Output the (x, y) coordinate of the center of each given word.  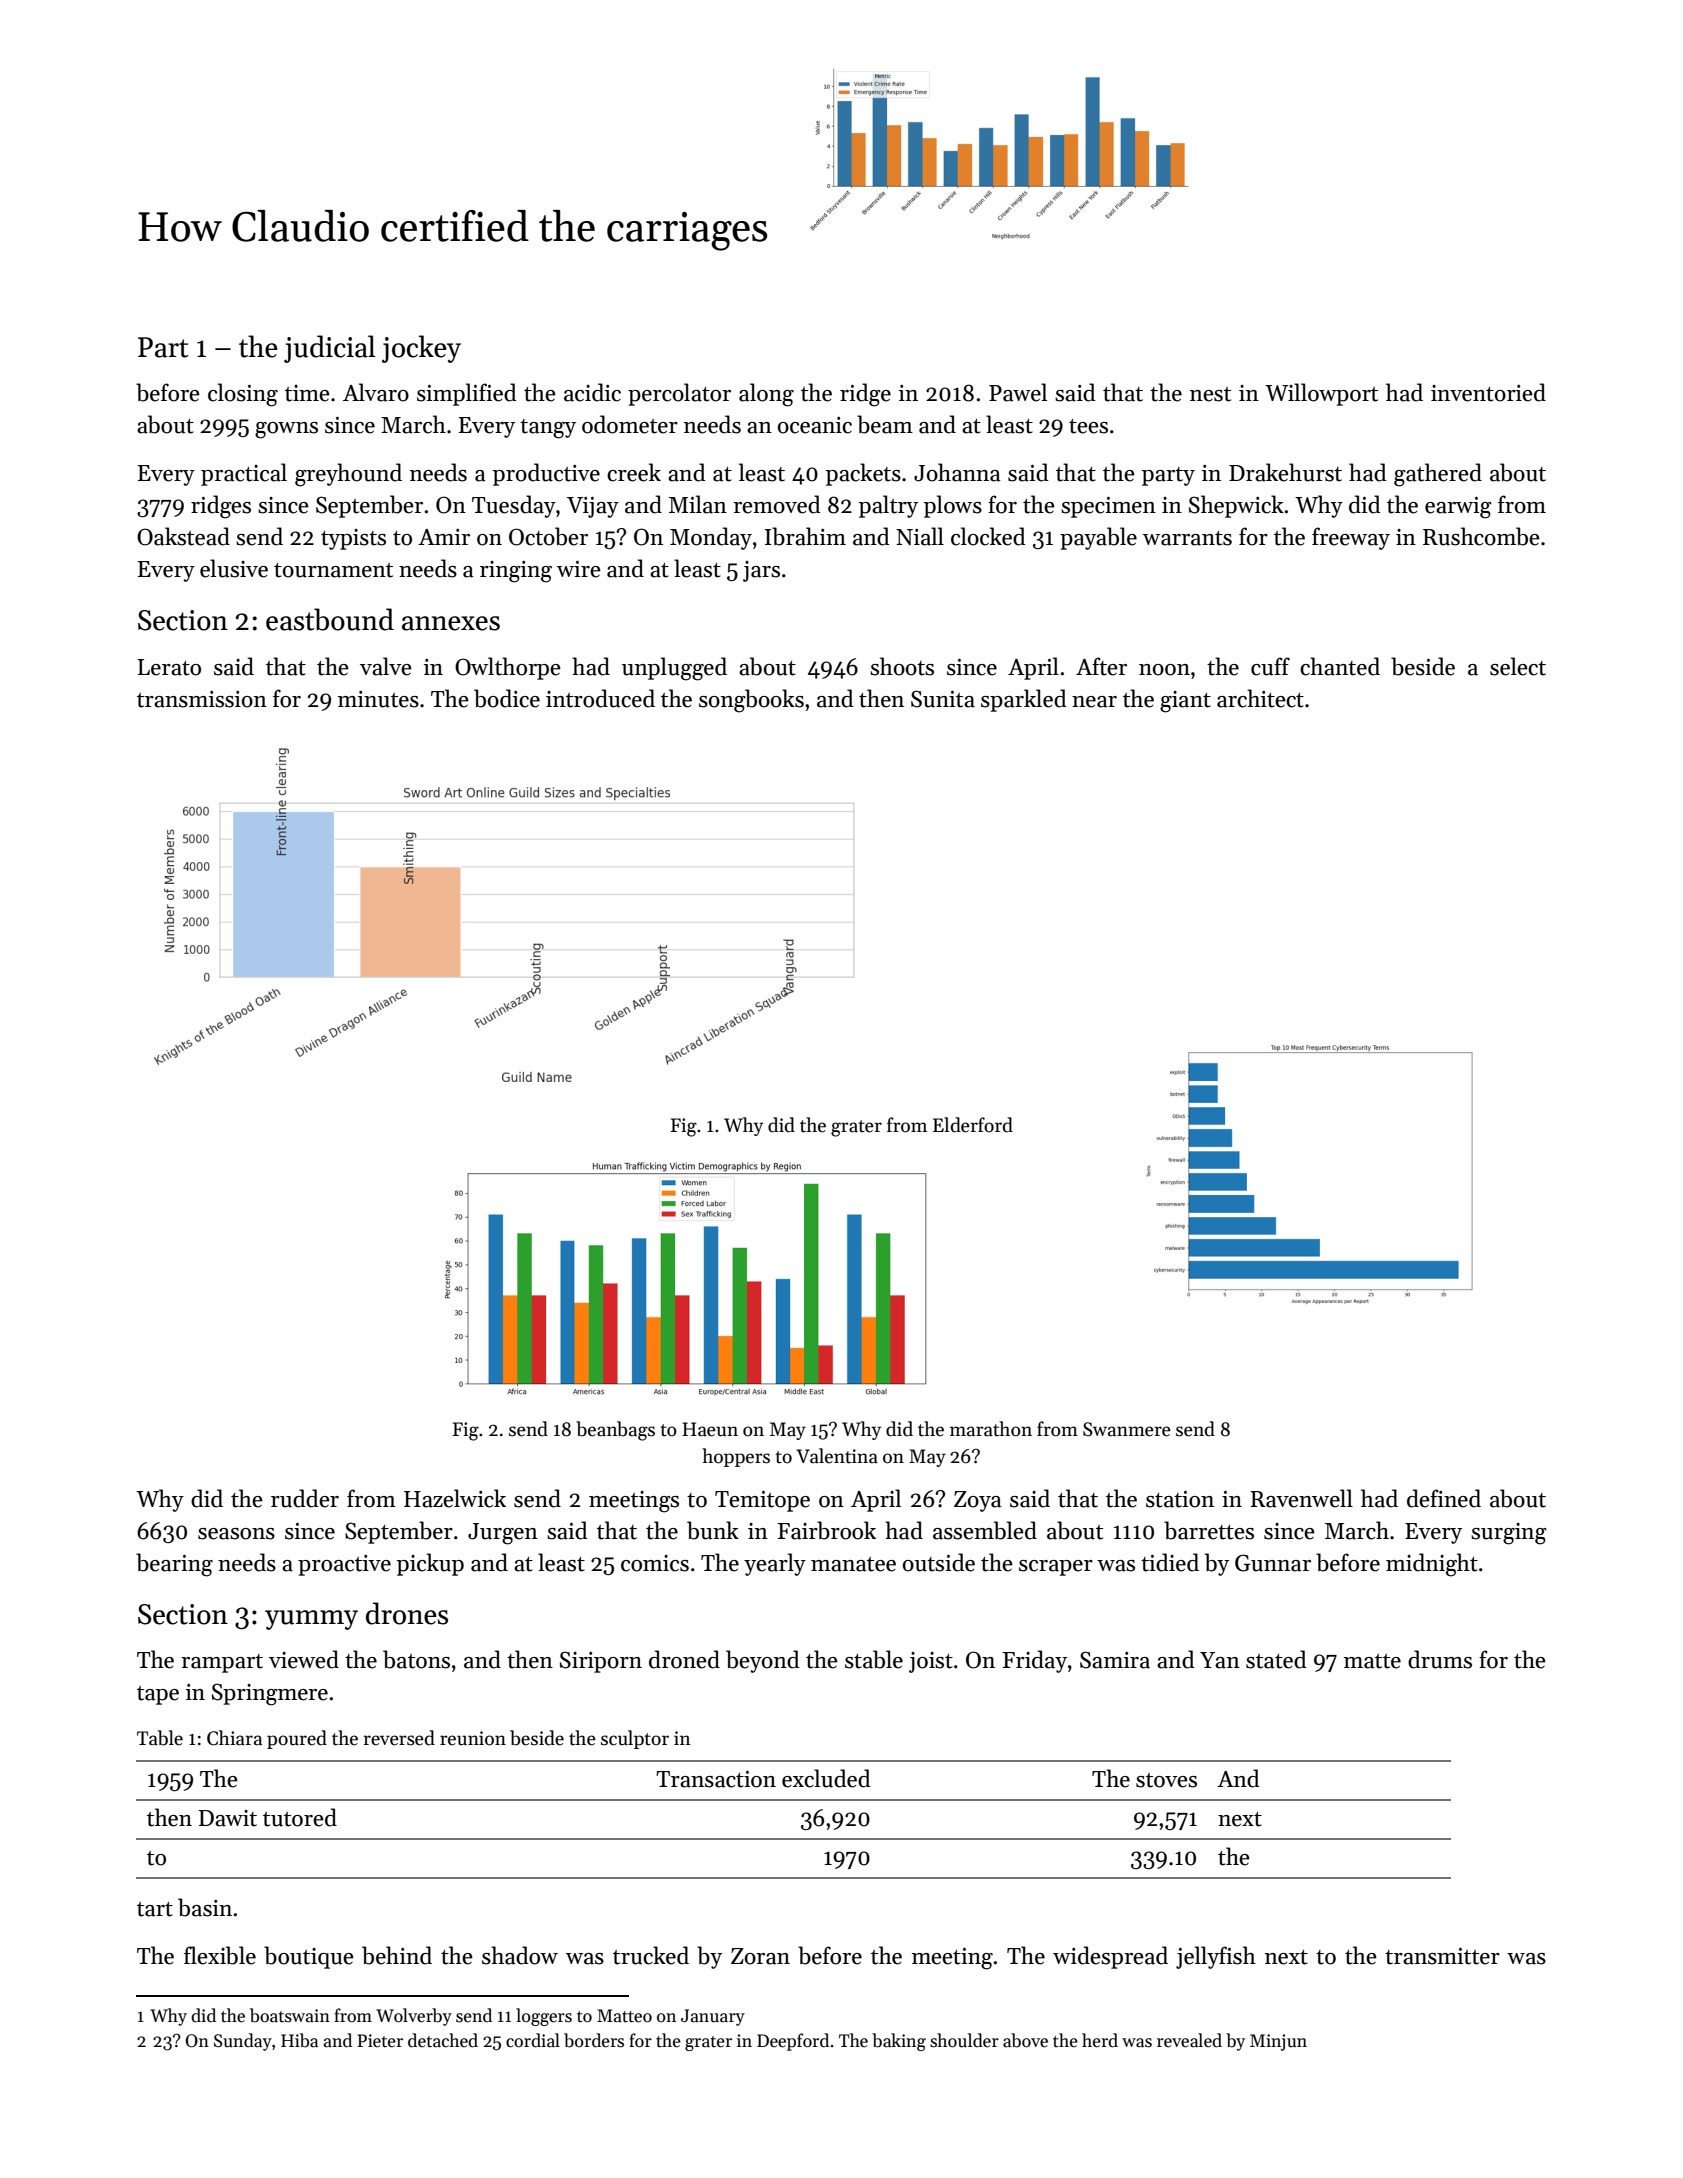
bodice (507, 698)
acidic (592, 392)
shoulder (964, 2040)
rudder (305, 1498)
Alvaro (376, 392)
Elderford (973, 1125)
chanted (1340, 666)
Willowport (1321, 394)
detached (443, 2040)
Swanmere (1127, 1429)
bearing (174, 1565)
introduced (600, 698)
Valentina (837, 1456)
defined (1444, 1498)
